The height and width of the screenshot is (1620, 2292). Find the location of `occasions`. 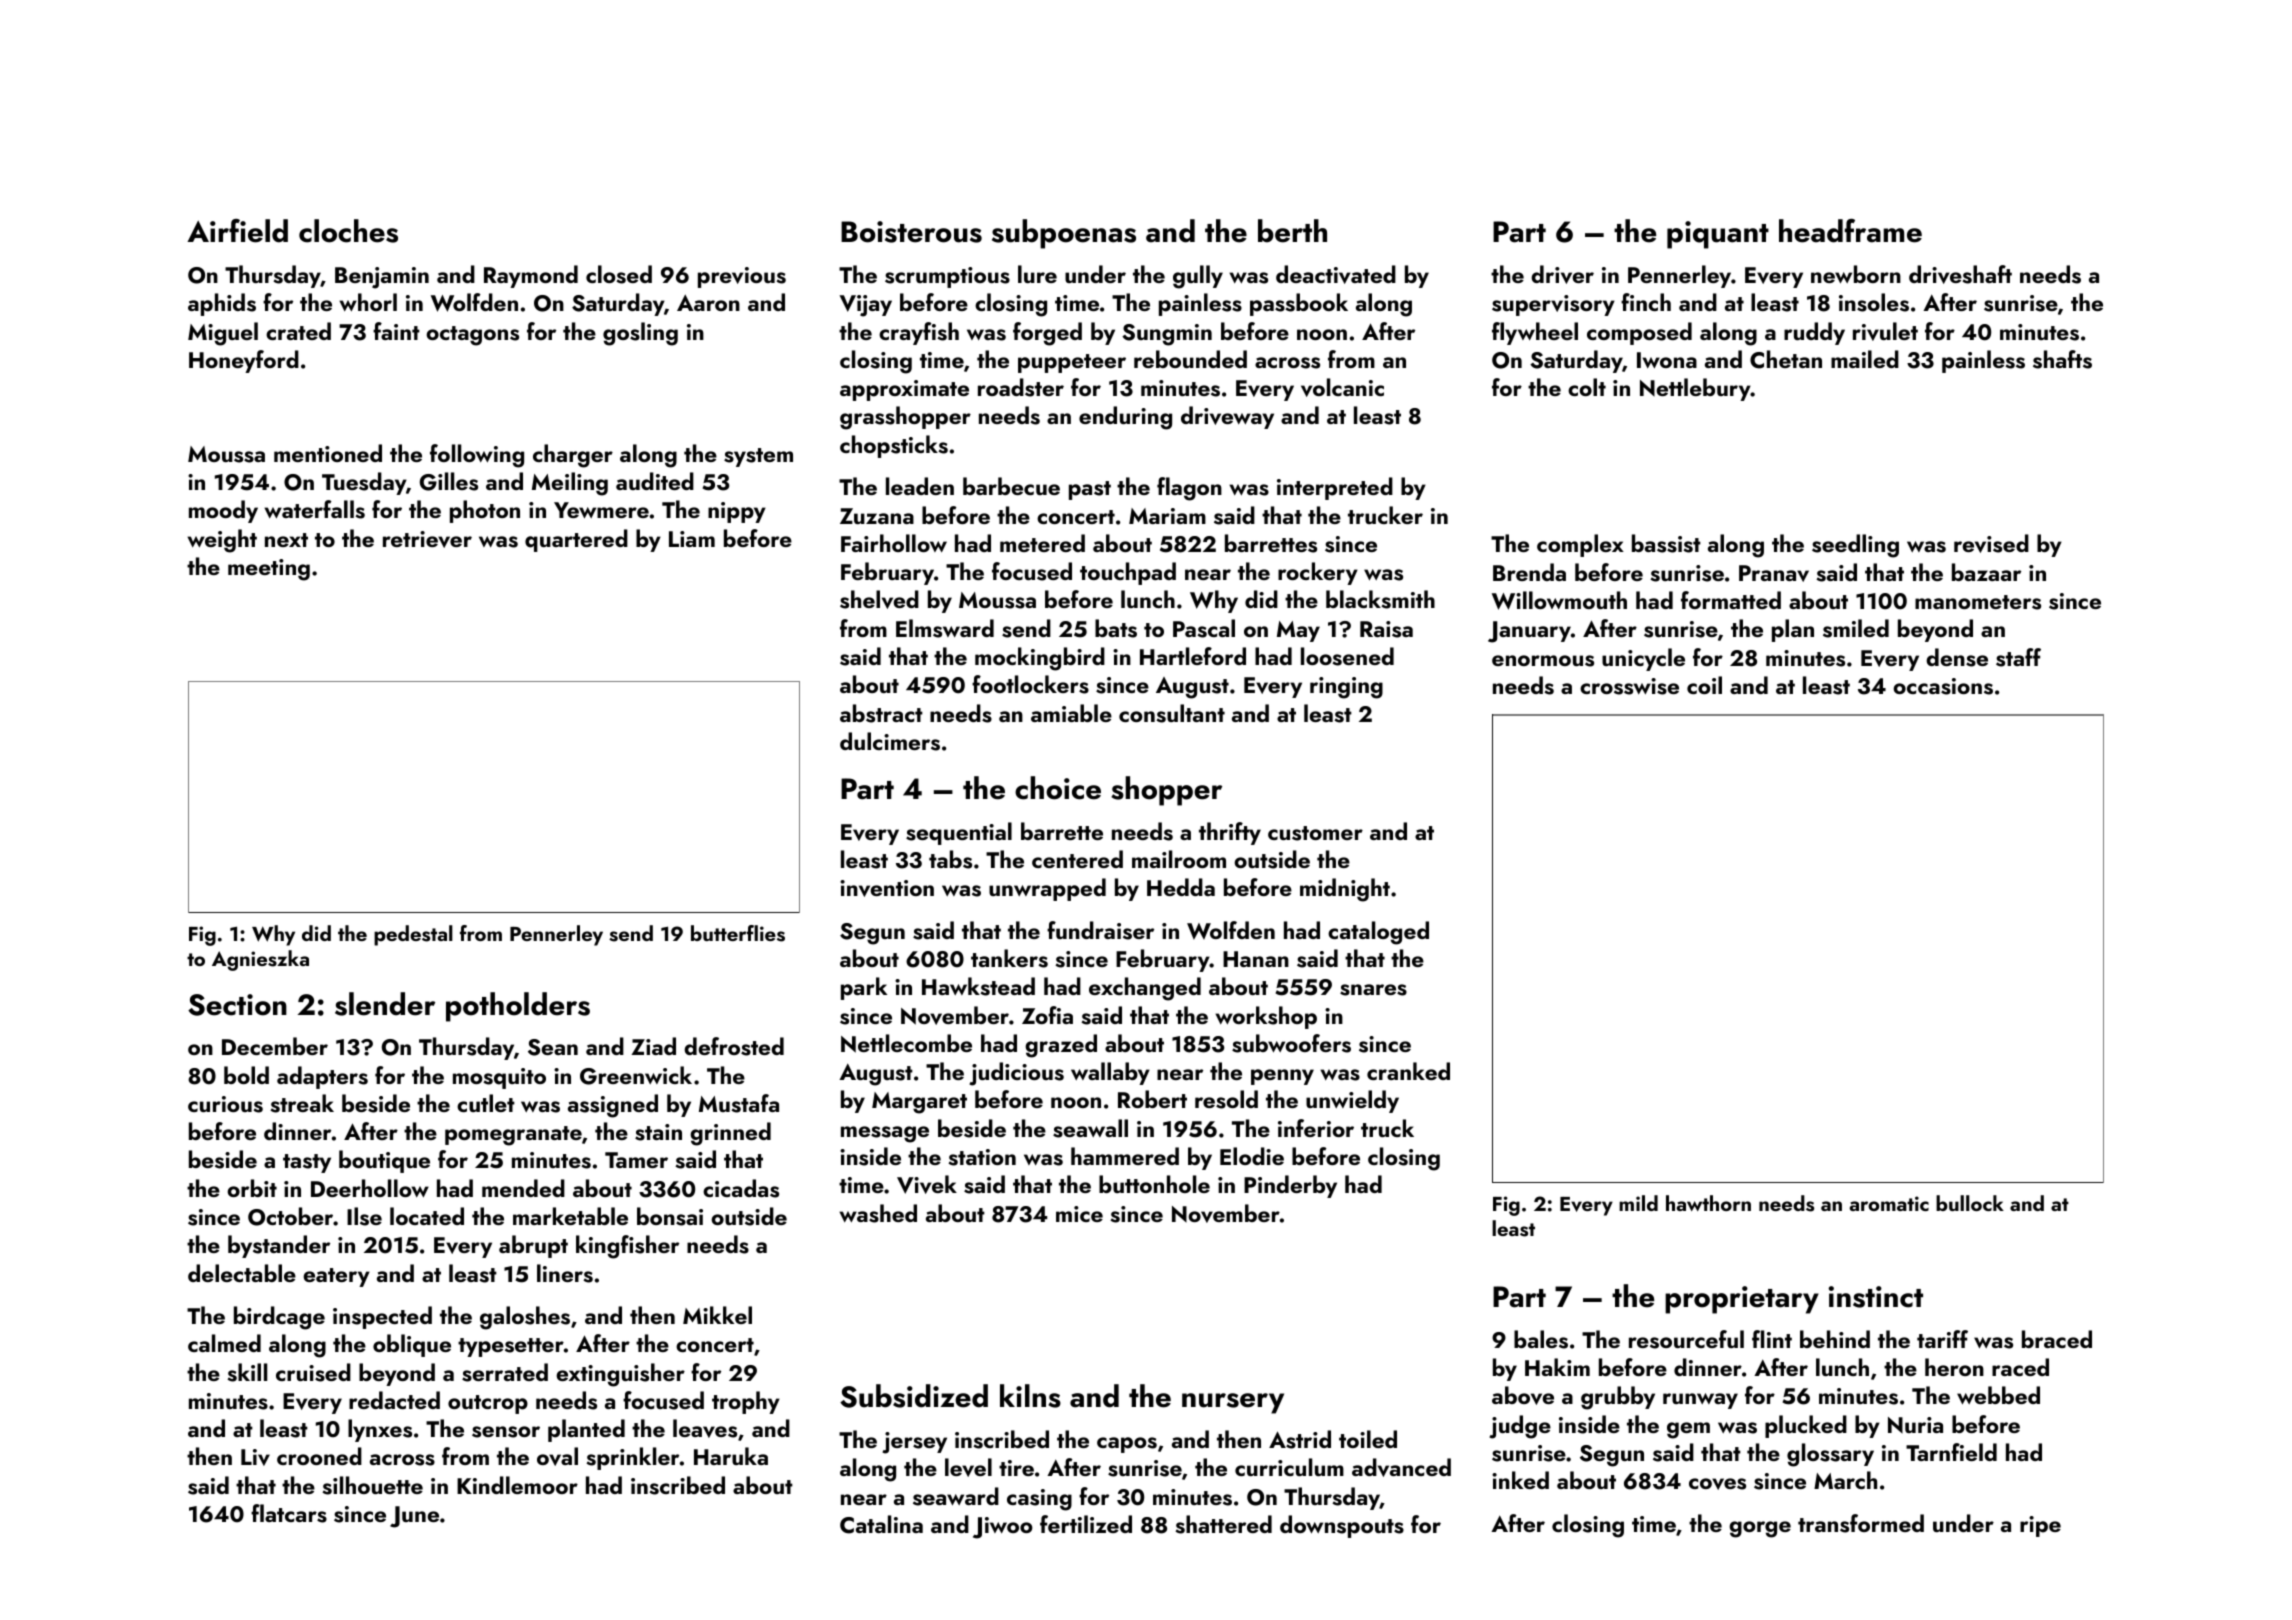

occasions is located at coordinates (1943, 686).
